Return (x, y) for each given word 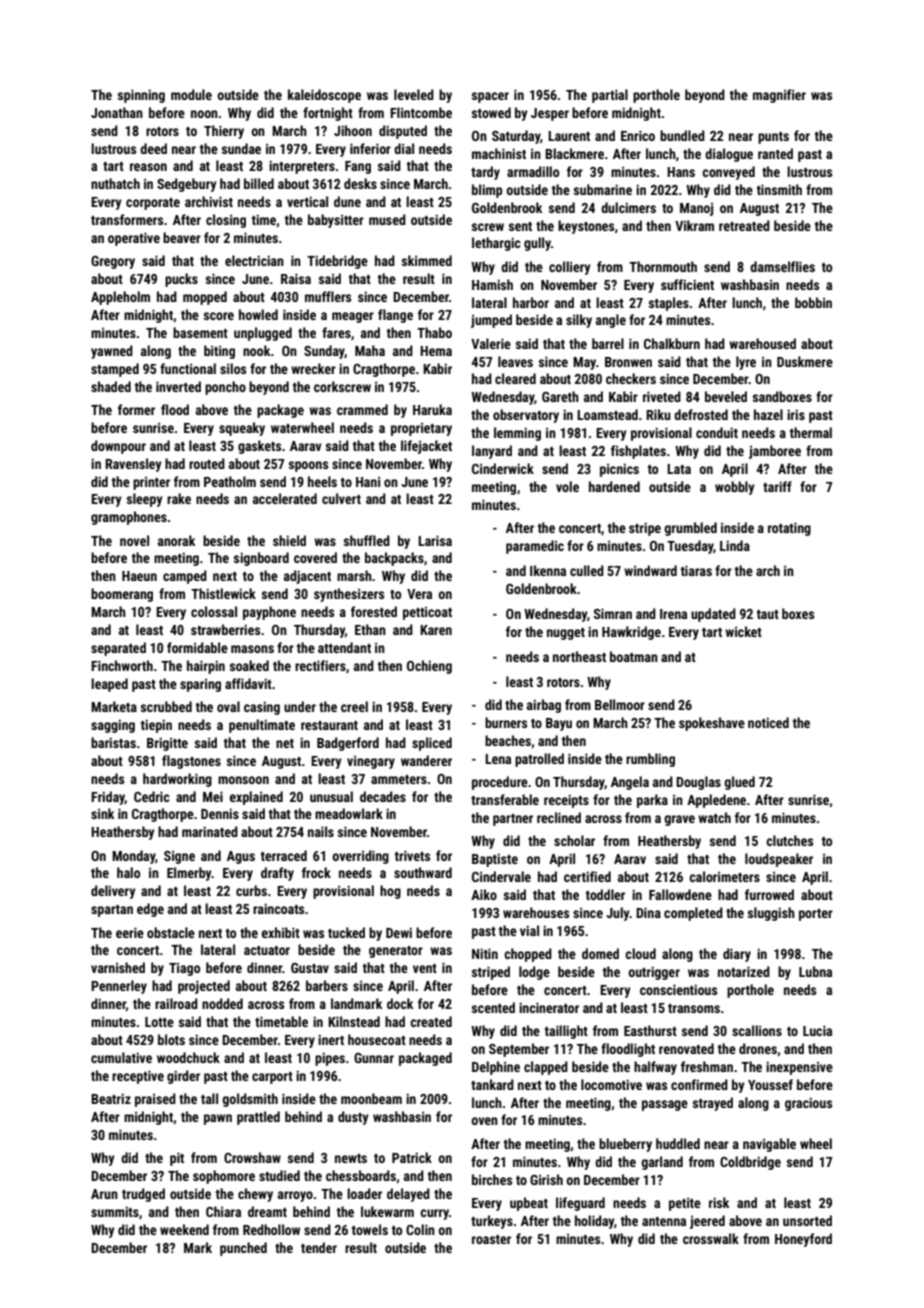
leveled (414, 94)
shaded (111, 386)
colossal (214, 611)
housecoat (377, 1039)
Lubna (815, 971)
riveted (662, 396)
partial (610, 96)
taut (767, 614)
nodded (222, 1003)
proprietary (421, 429)
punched (243, 1249)
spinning (141, 96)
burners (506, 722)
